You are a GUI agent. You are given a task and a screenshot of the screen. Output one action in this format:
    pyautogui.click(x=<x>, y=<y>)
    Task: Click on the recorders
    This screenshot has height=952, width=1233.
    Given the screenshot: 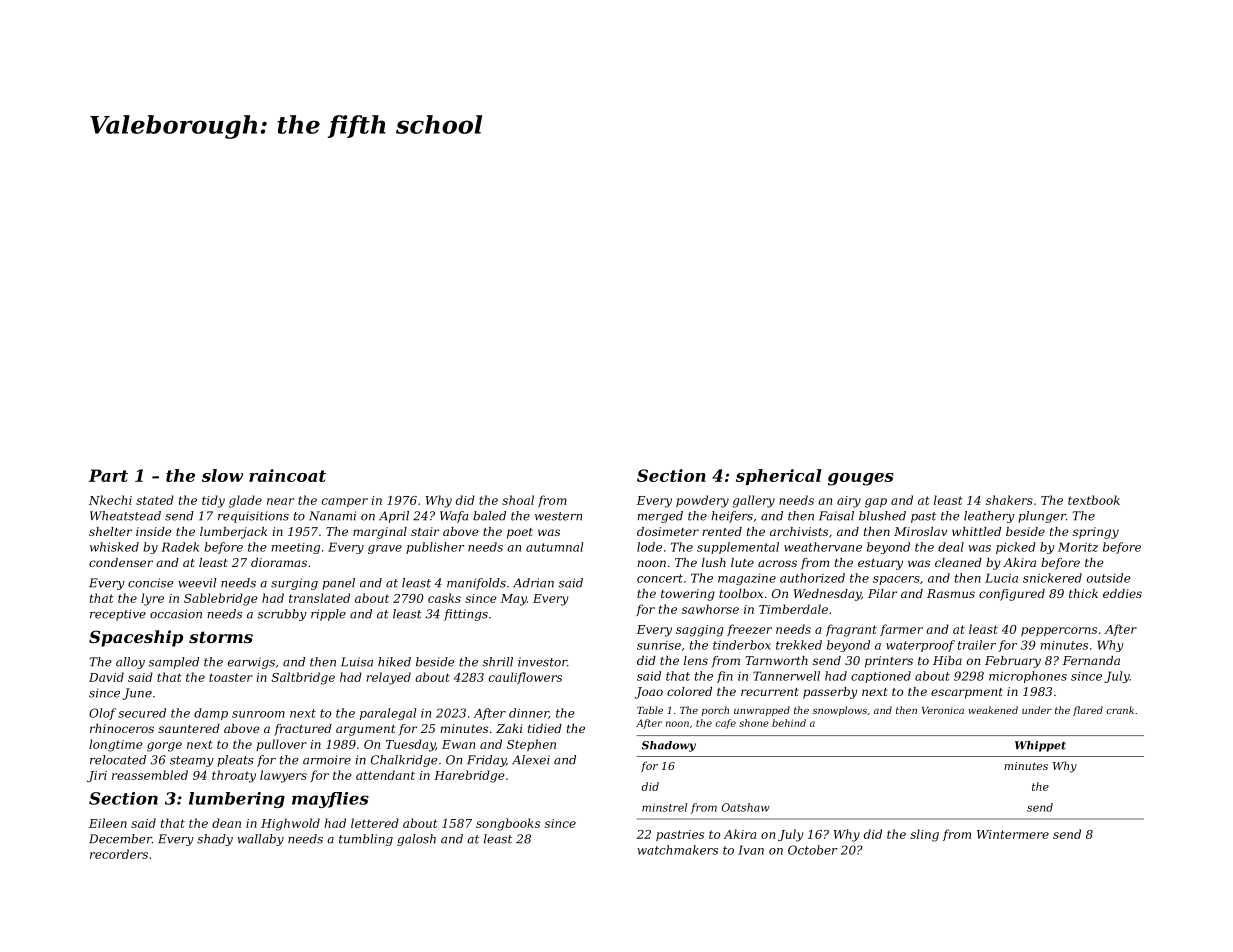 What is the action you would take?
    pyautogui.click(x=119, y=854)
